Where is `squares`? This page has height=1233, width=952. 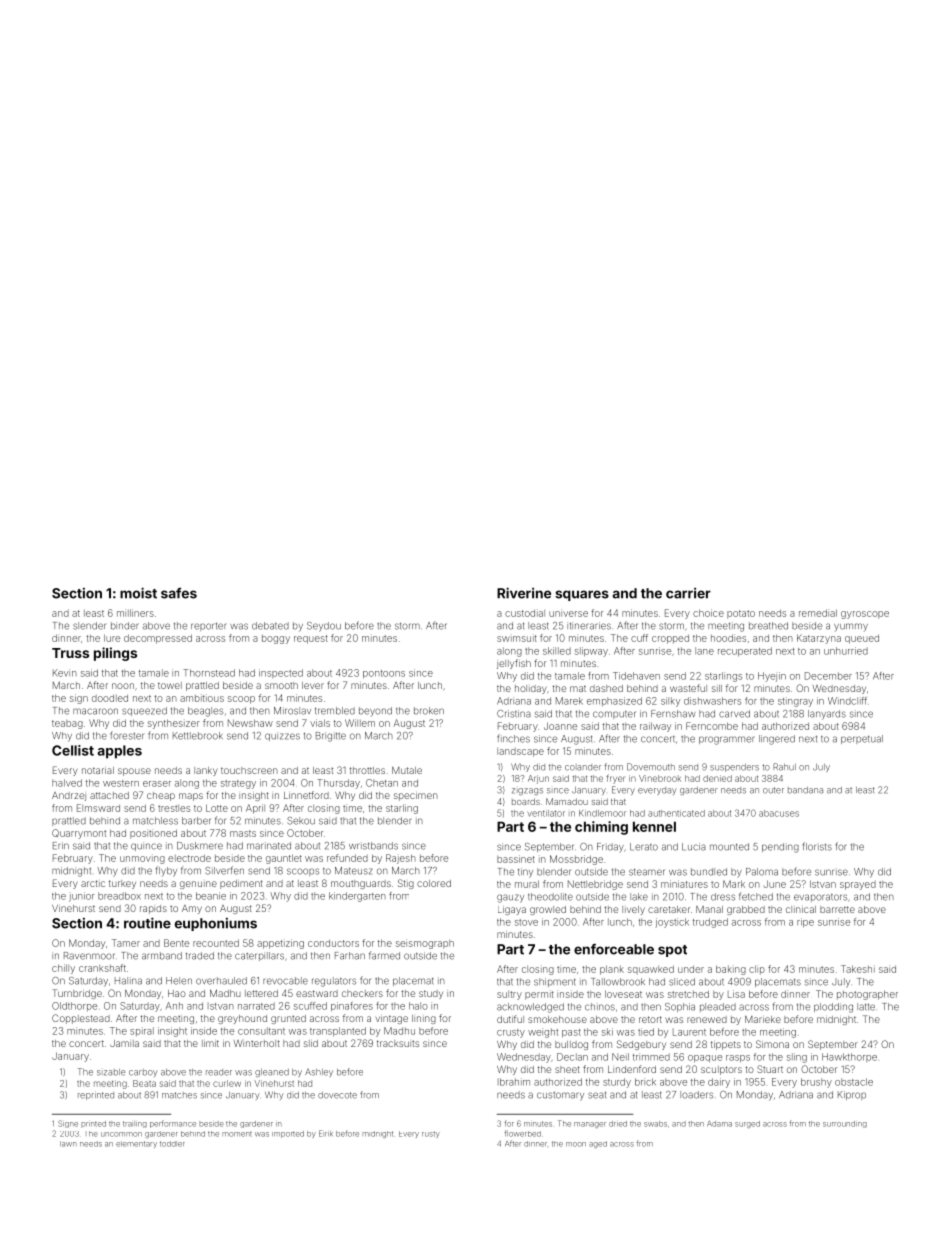 squares is located at coordinates (582, 595).
